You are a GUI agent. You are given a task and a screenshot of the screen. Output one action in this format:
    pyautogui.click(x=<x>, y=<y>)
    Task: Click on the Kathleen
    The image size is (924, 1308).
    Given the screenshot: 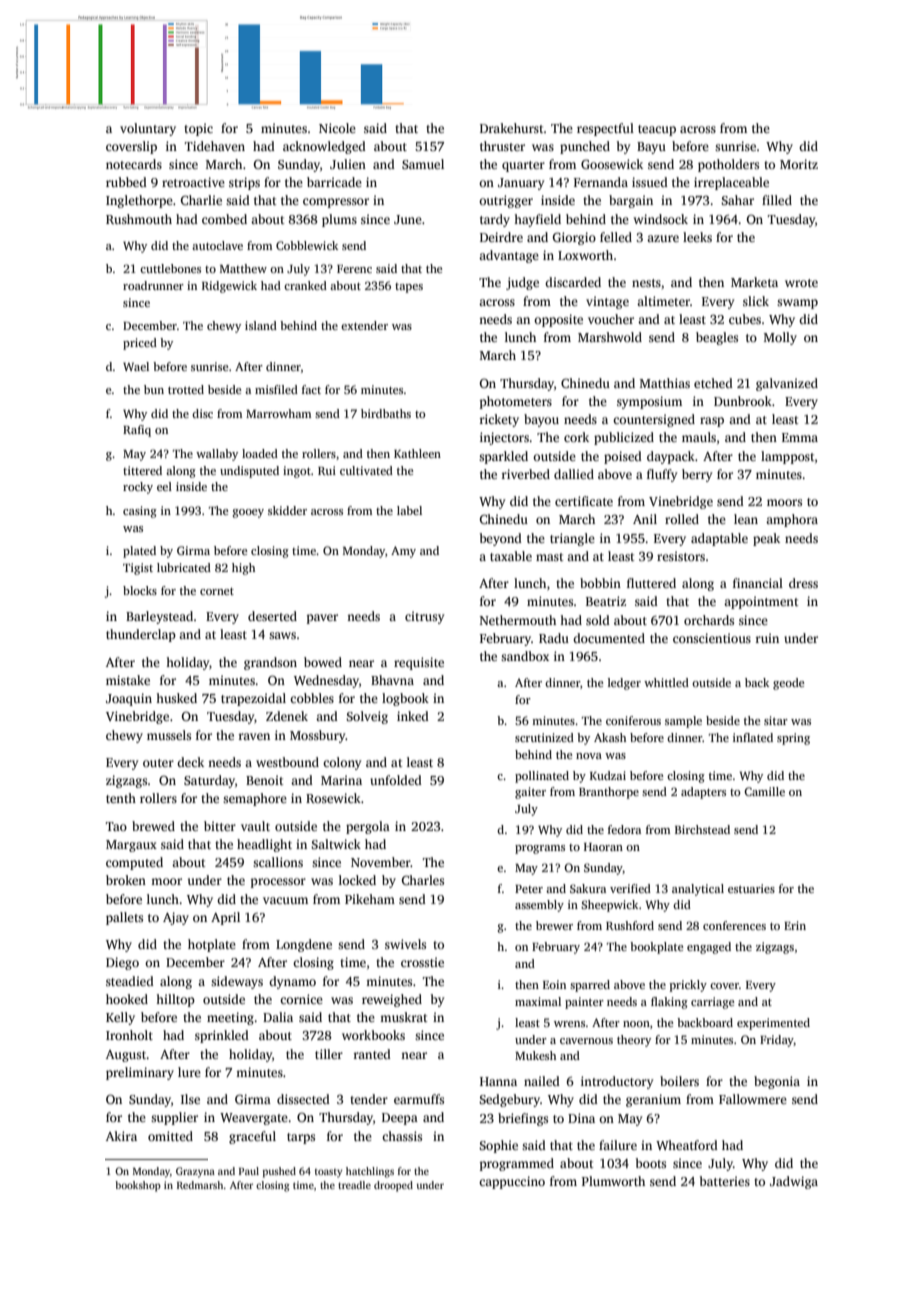 What is the action you would take?
    pyautogui.click(x=417, y=453)
